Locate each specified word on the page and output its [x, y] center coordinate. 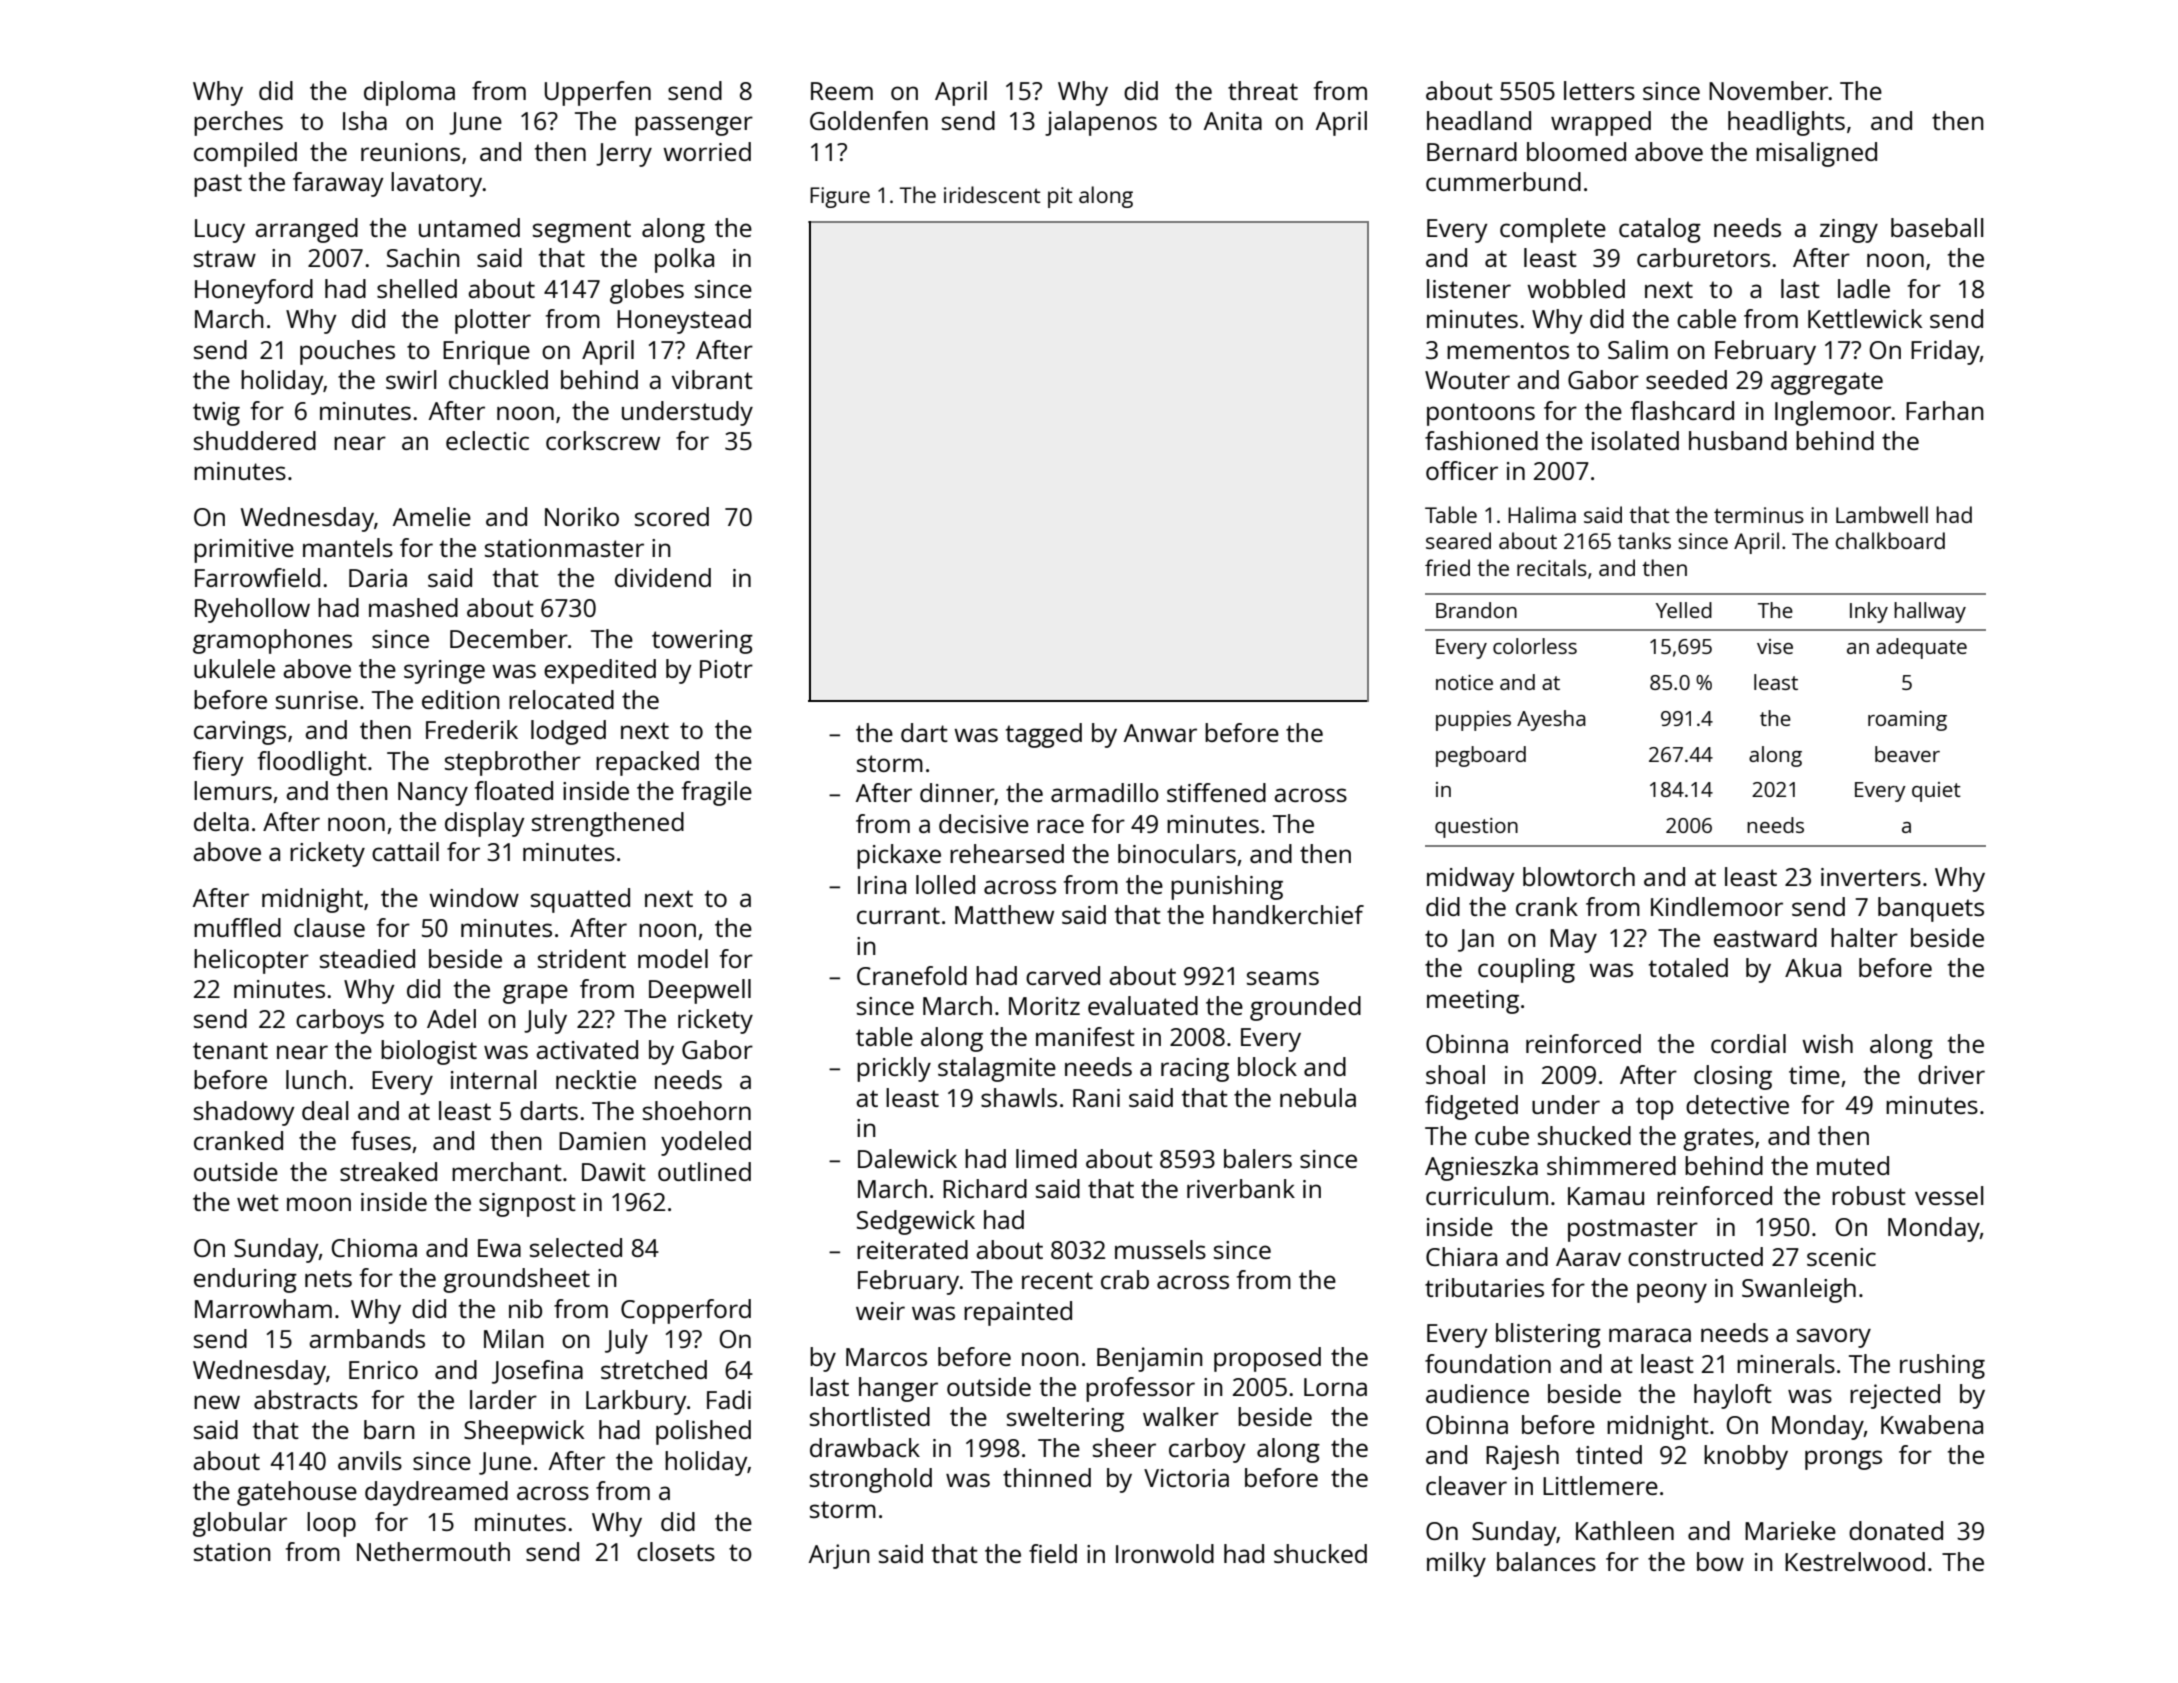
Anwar [1160, 733]
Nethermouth [433, 1551]
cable [1706, 318]
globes [647, 291]
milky [1456, 1564]
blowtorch [1579, 876]
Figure [840, 197]
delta [221, 821]
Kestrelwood [1855, 1561]
